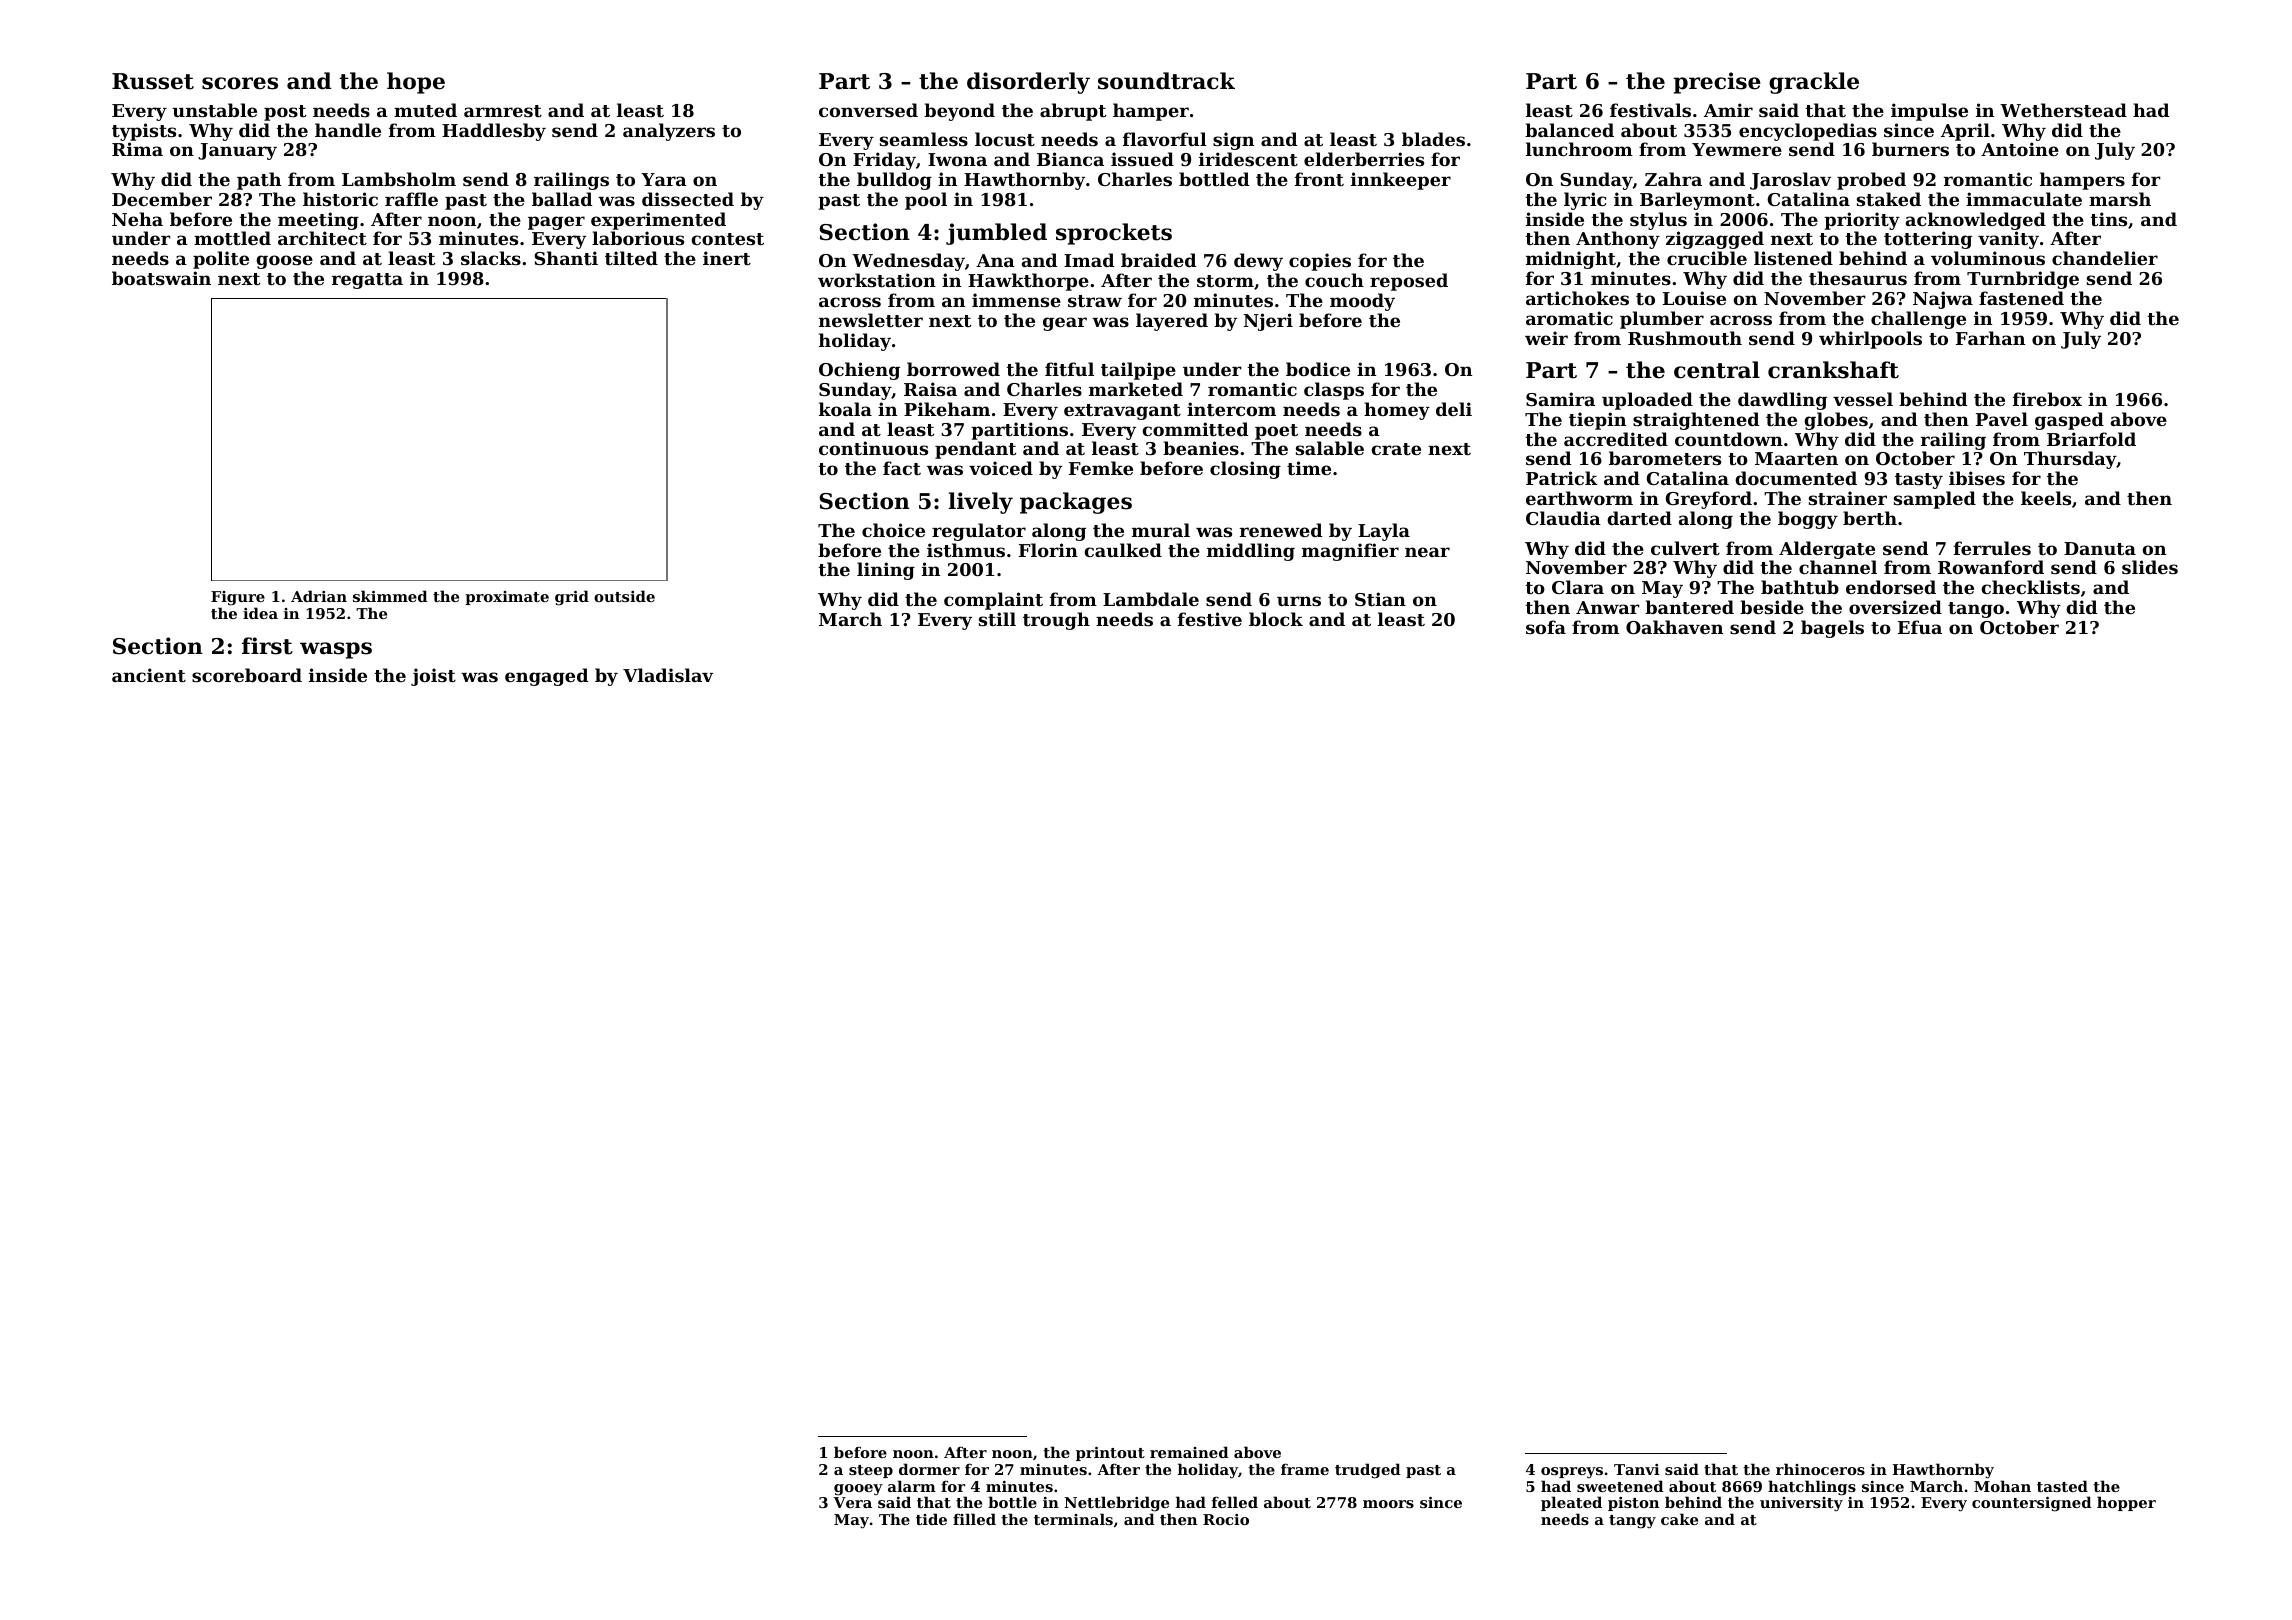 The width and height of the image is (2292, 1620). What do you see at coordinates (1832, 629) in the image?
I see `bagels` at bounding box center [1832, 629].
